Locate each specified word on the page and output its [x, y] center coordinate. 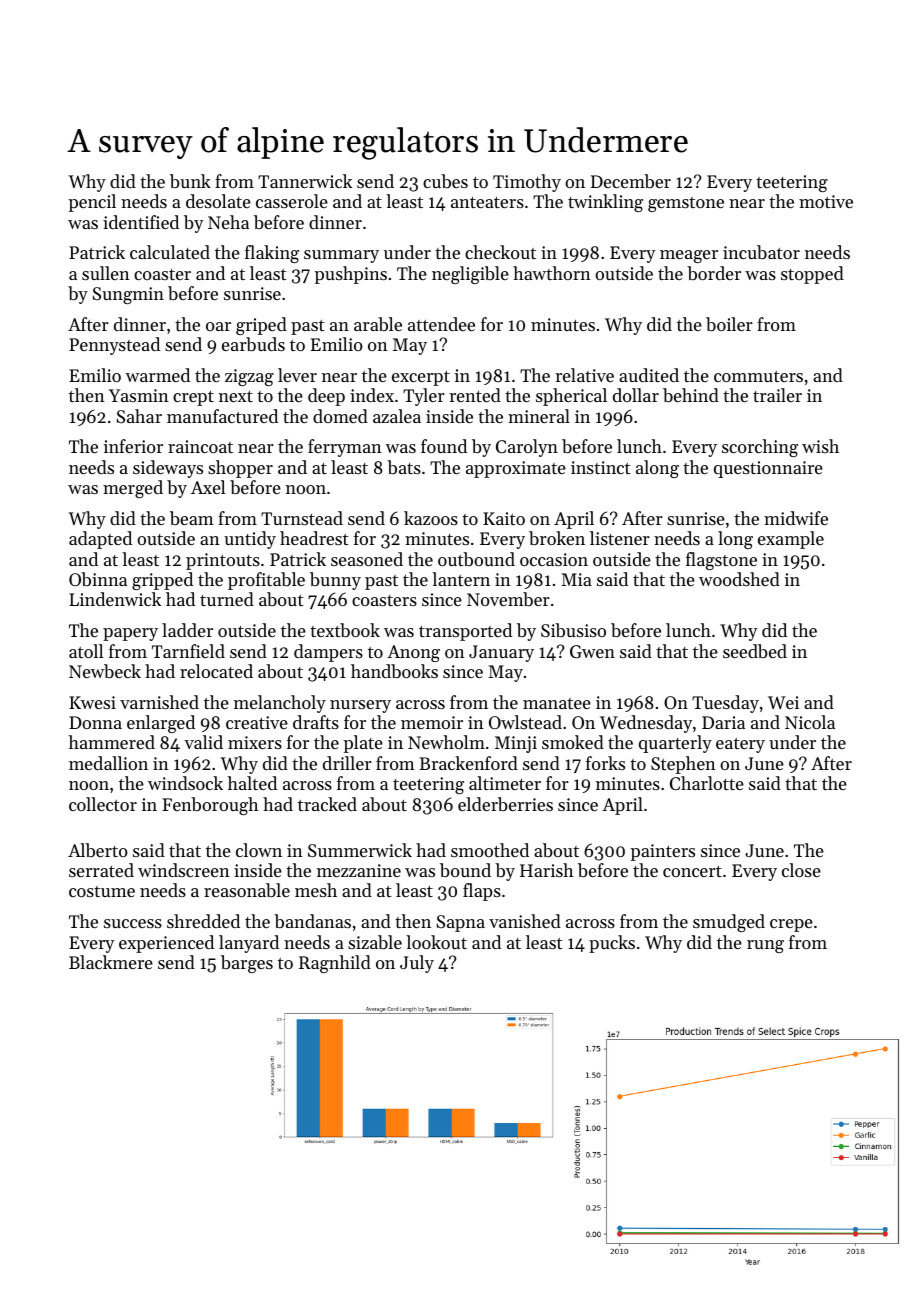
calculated [170, 252]
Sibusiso [573, 630]
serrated [101, 870]
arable [378, 324]
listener [620, 538]
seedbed [755, 651]
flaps [482, 892]
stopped [812, 275]
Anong [413, 653]
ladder [187, 630]
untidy [250, 540]
